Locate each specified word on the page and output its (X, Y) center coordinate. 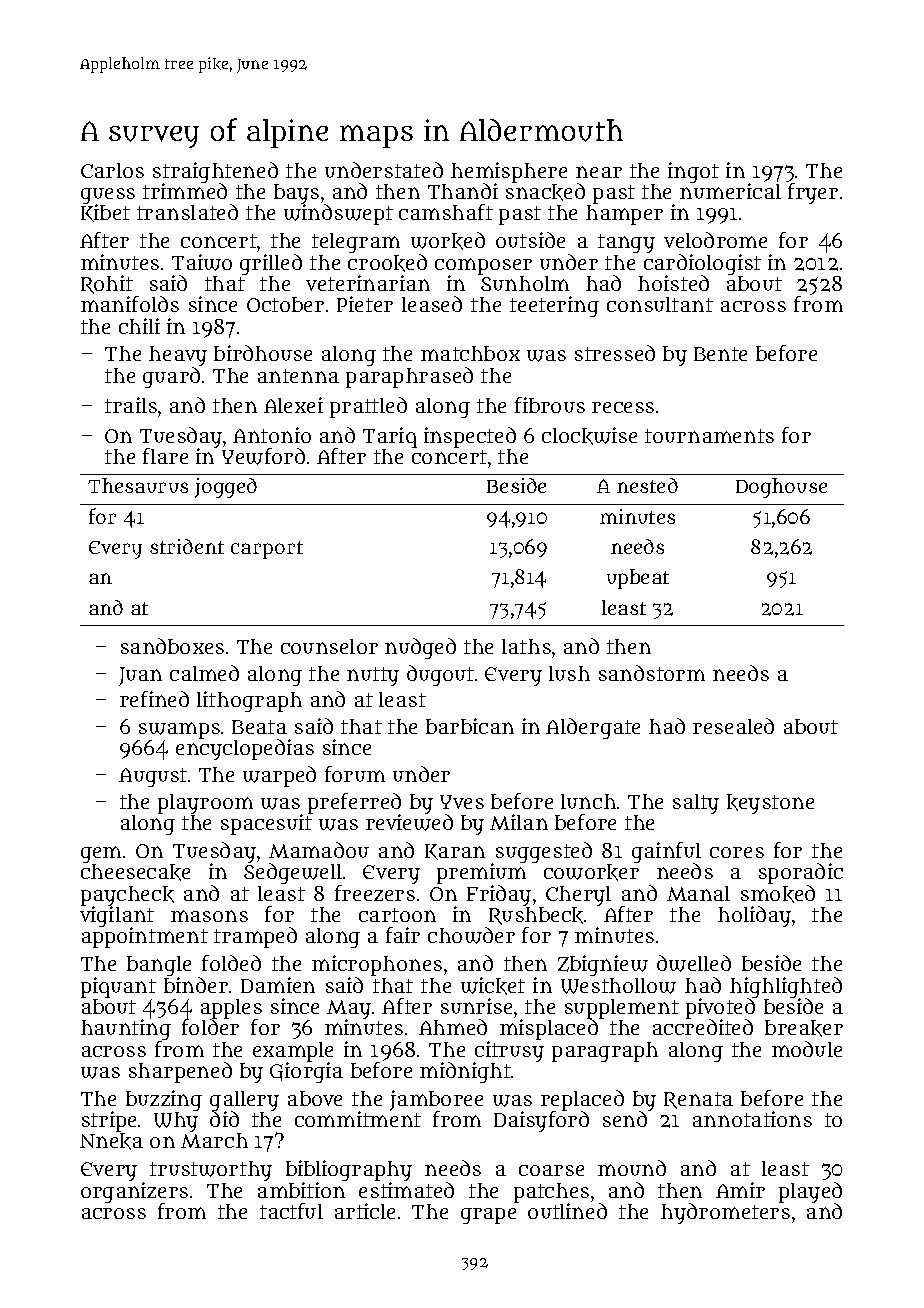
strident (187, 546)
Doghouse (781, 488)
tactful (291, 1211)
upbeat (638, 579)
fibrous (550, 405)
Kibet (105, 213)
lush (569, 673)
